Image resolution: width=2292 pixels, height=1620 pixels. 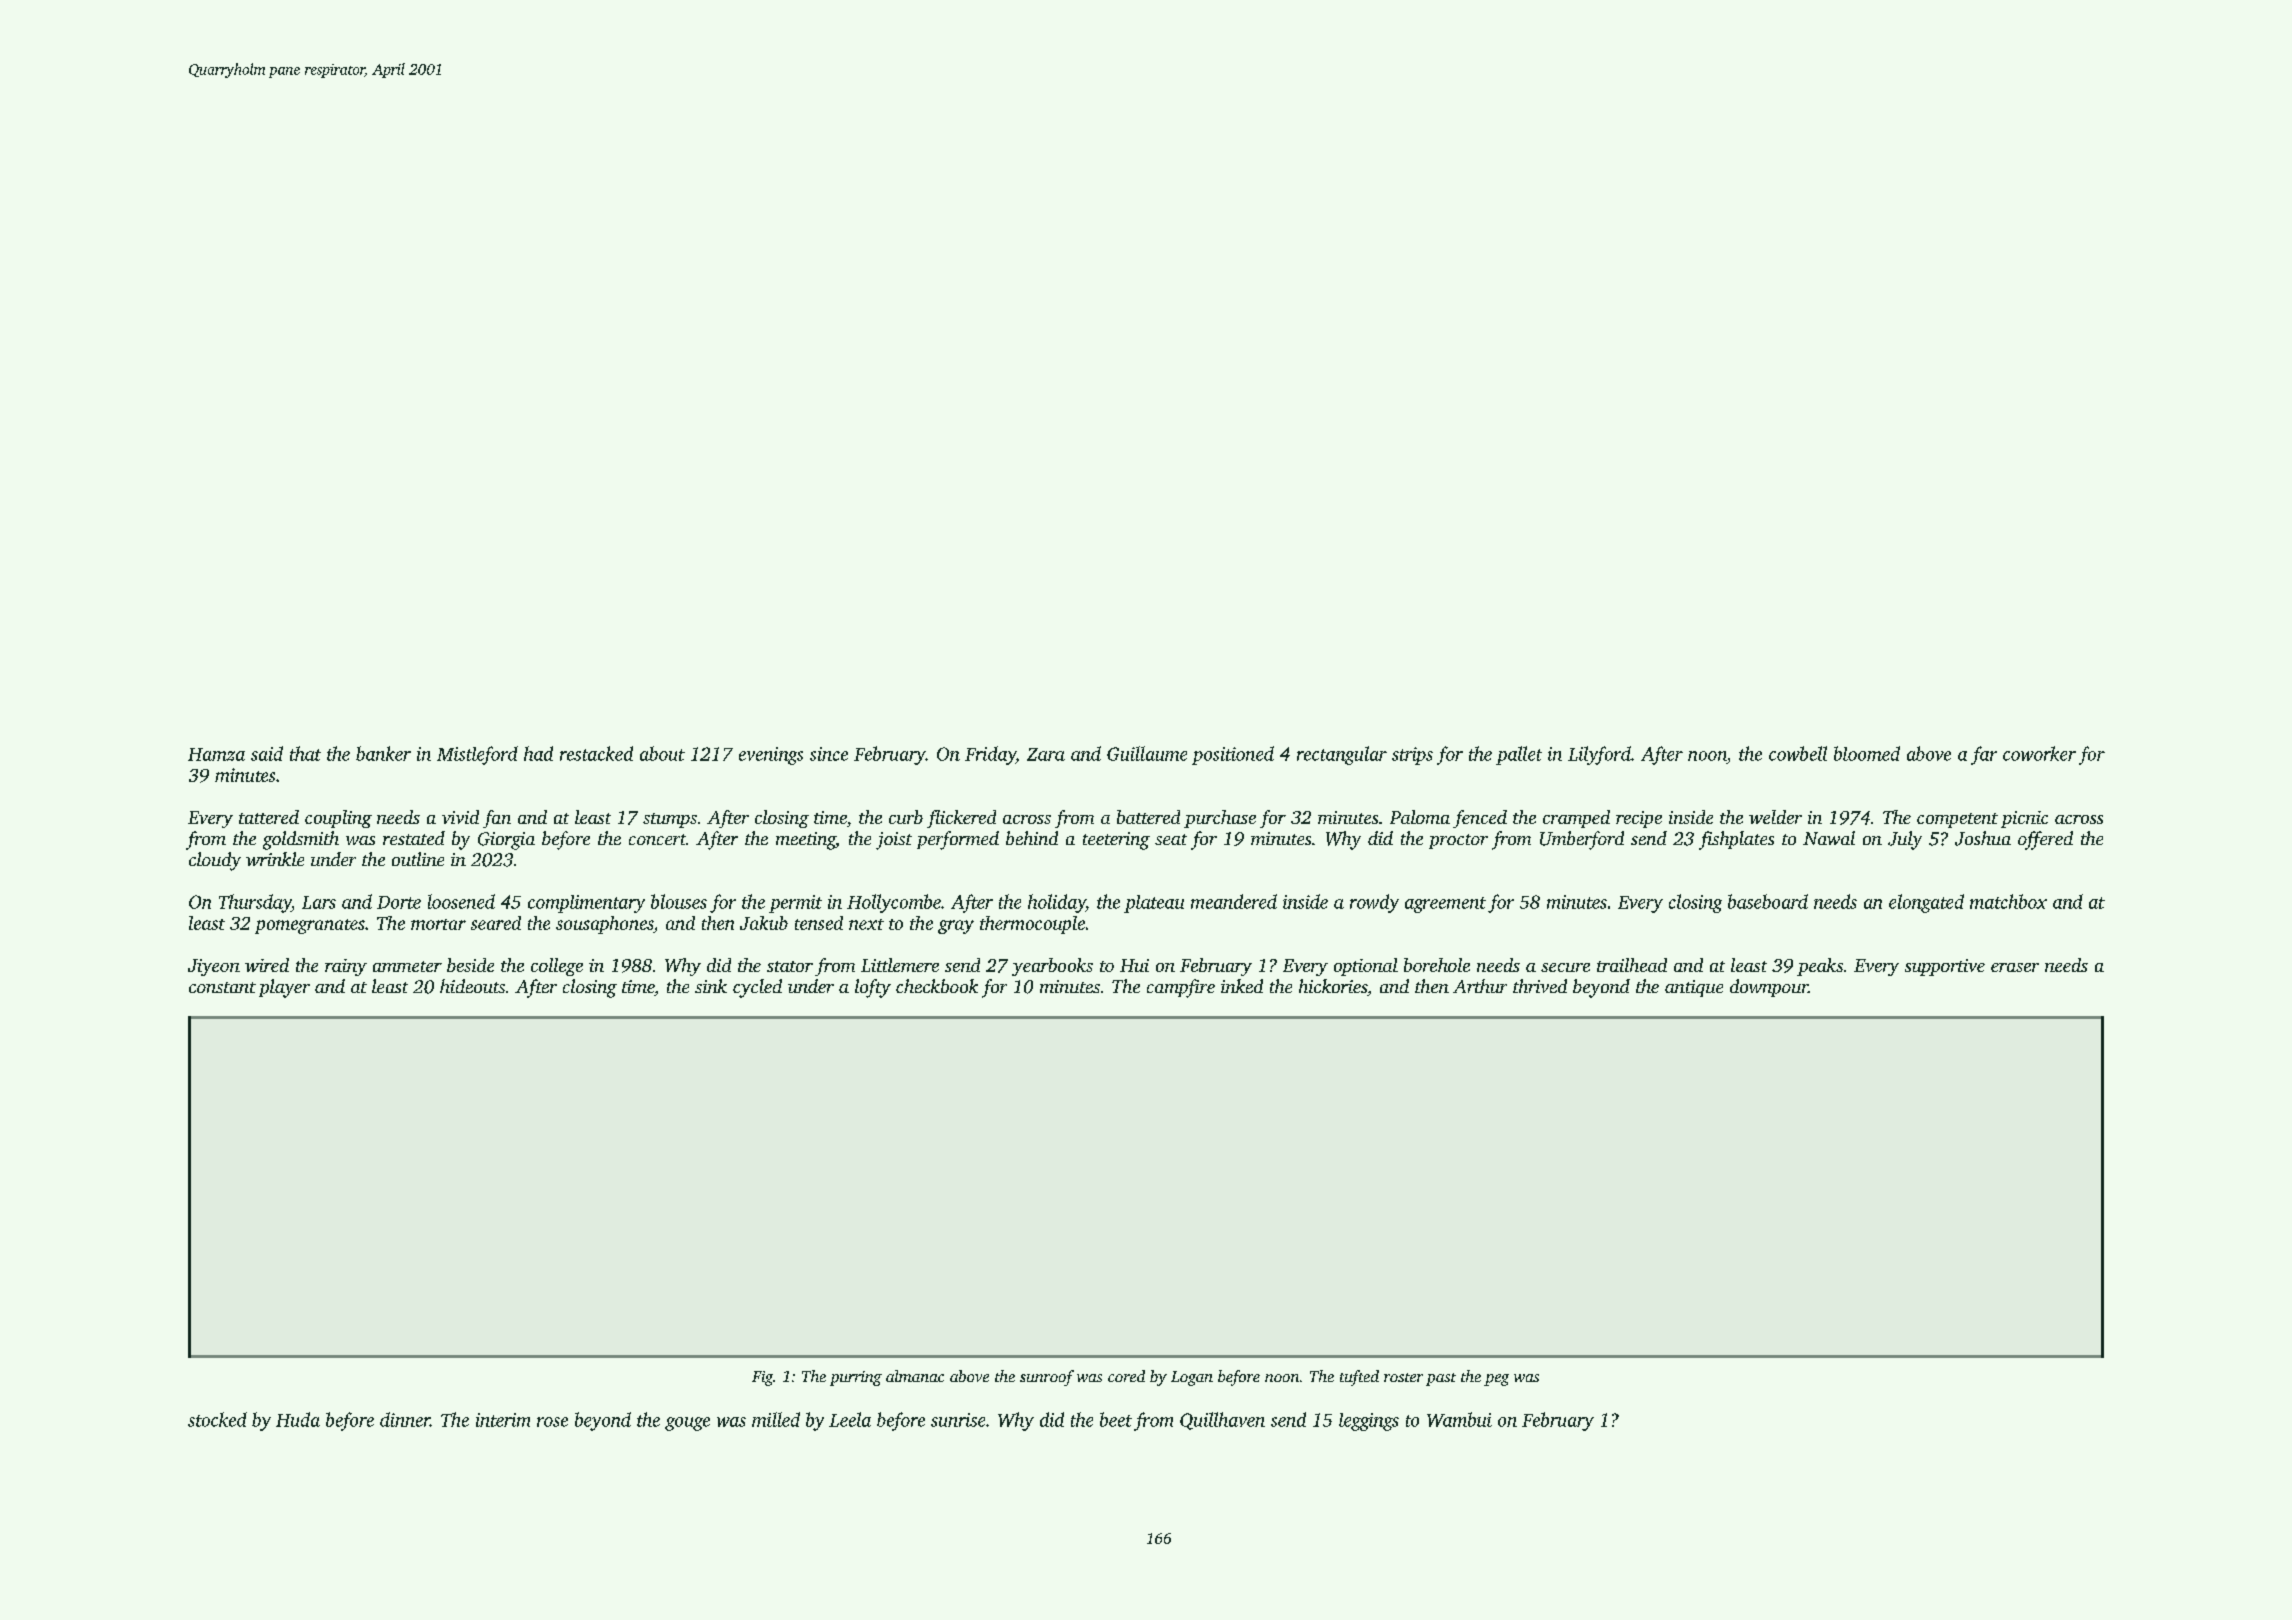 I want to click on Wambui, so click(x=1459, y=1419).
